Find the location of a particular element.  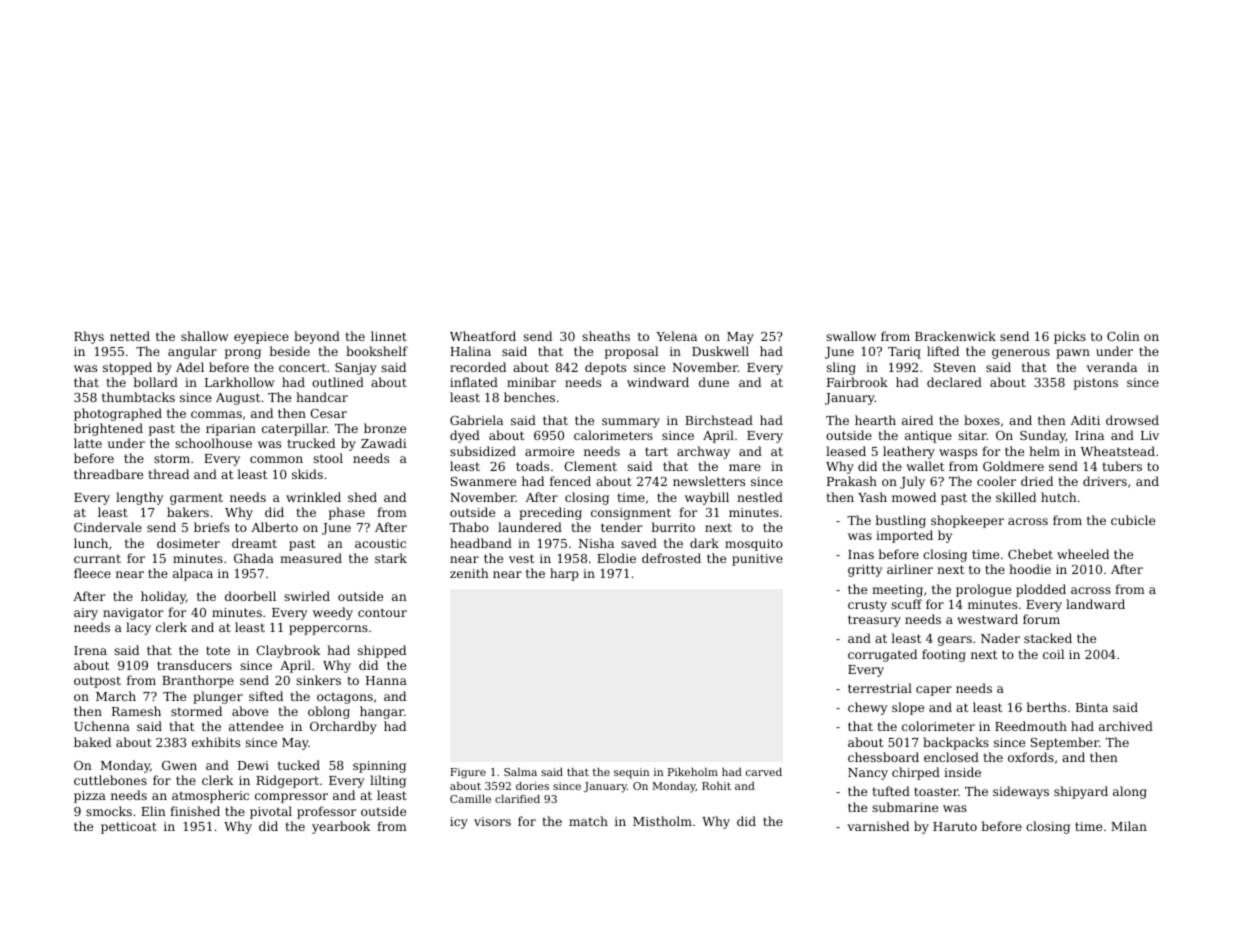

cooler is located at coordinates (996, 481).
